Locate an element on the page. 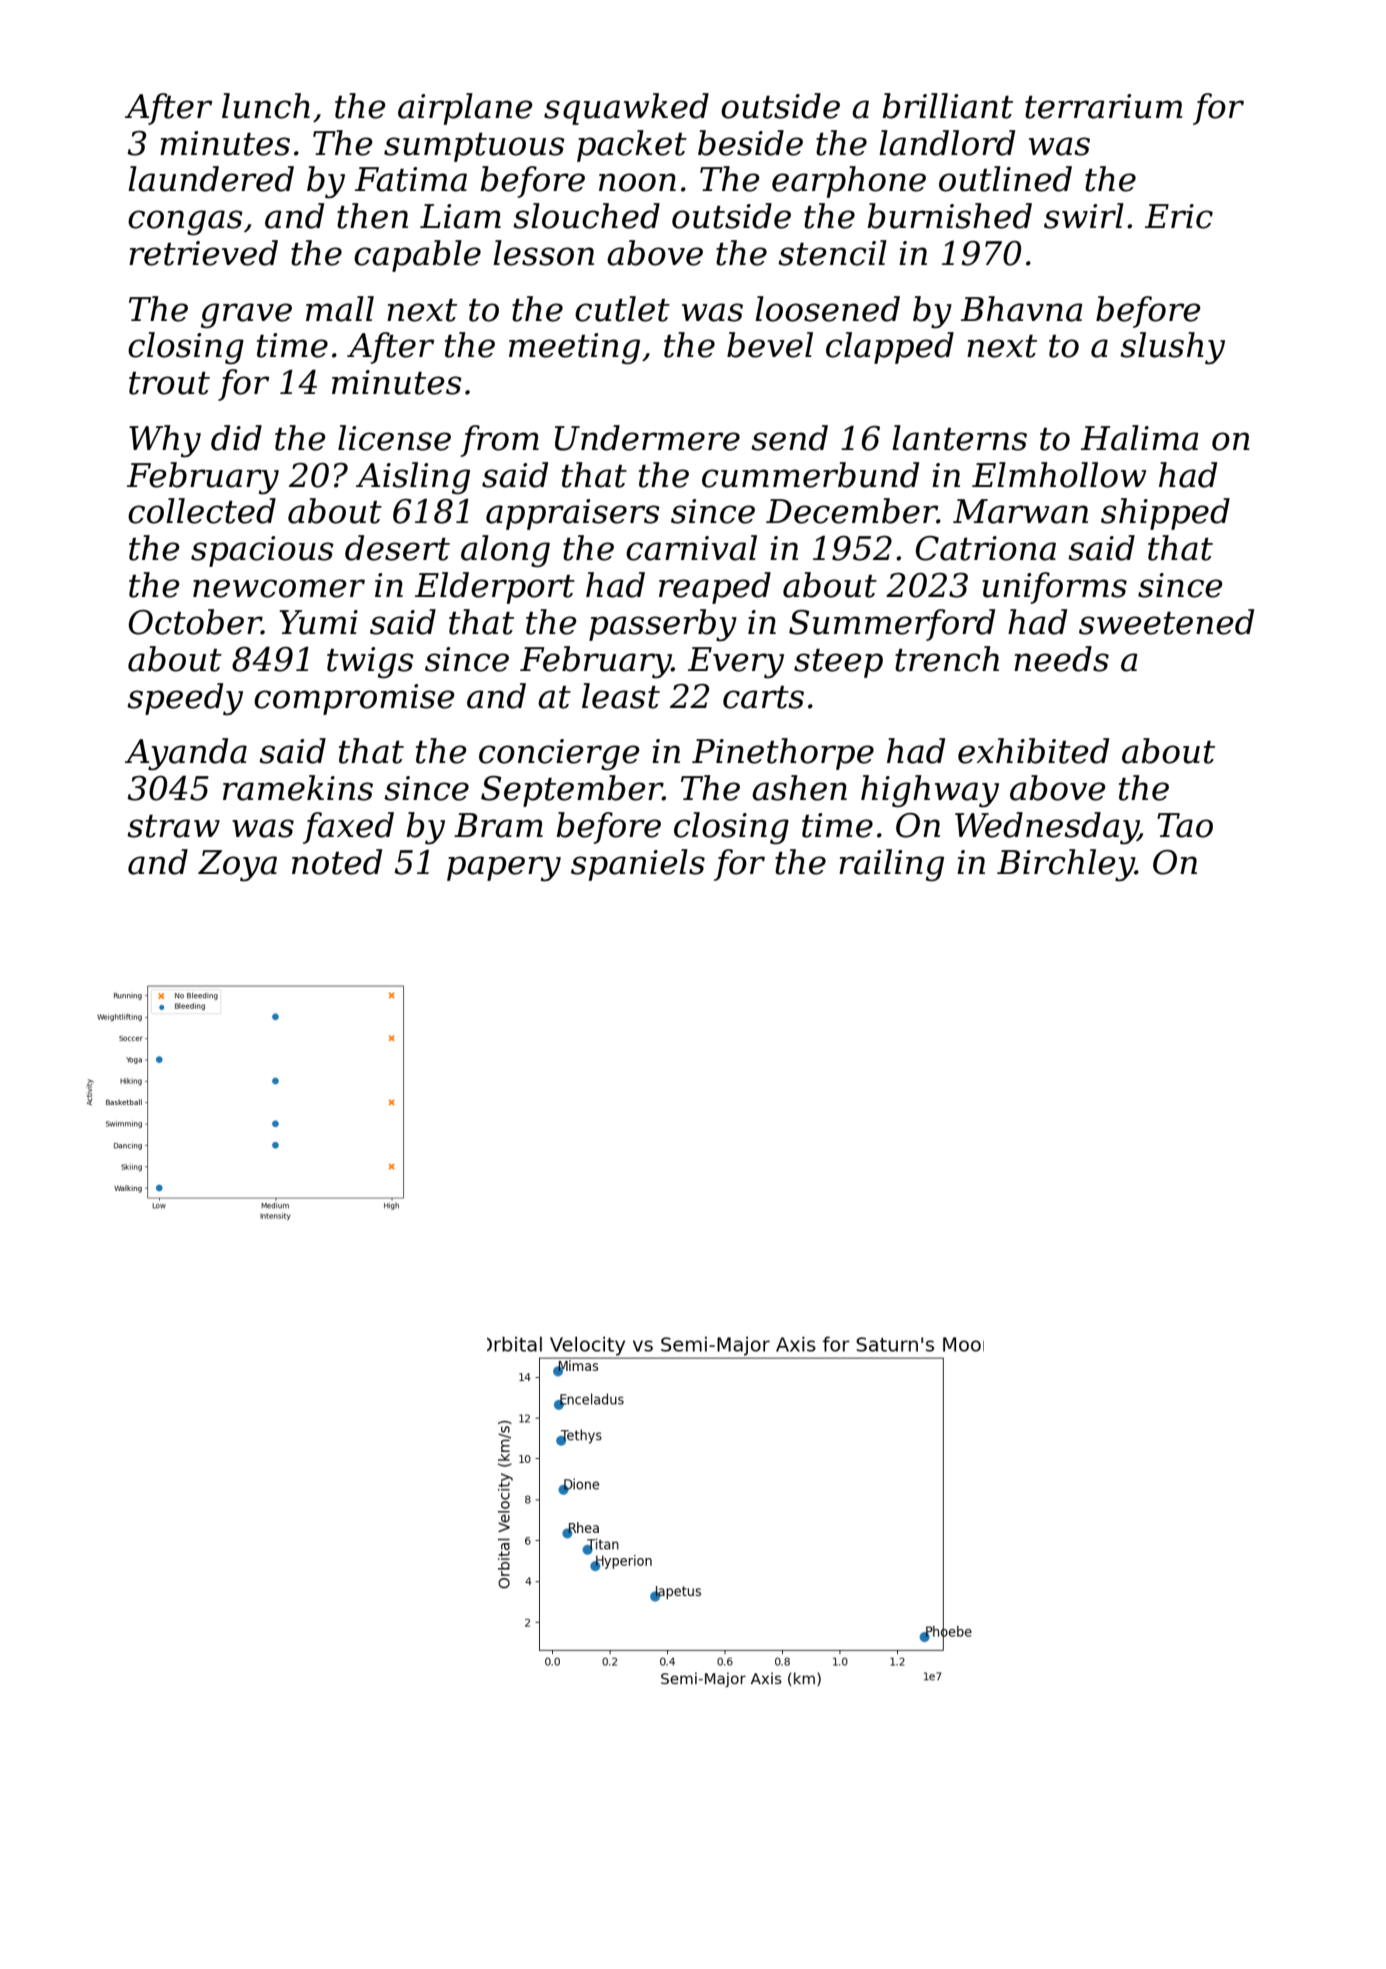  trench is located at coordinates (947, 659).
